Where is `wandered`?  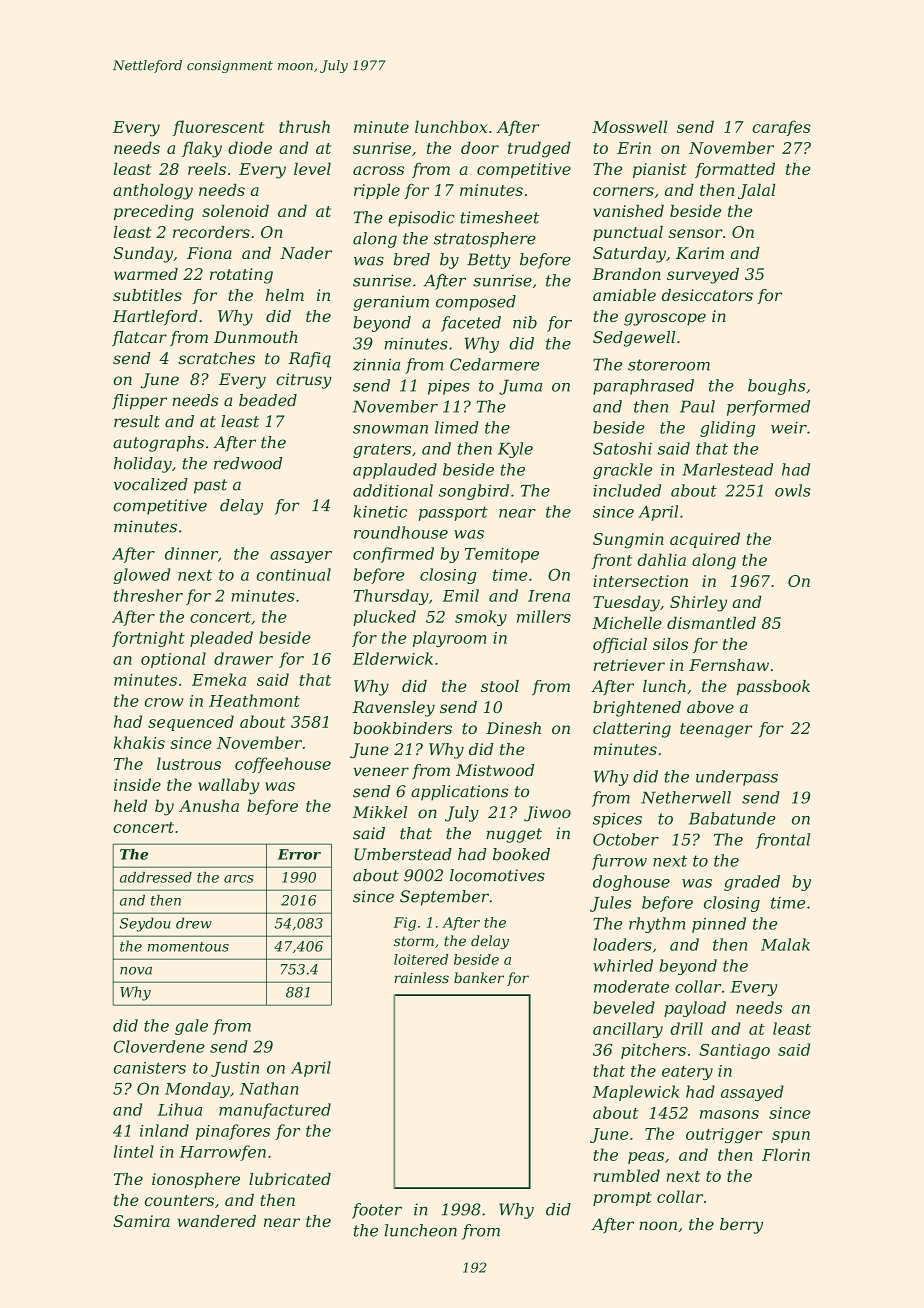 wandered is located at coordinates (217, 1221).
